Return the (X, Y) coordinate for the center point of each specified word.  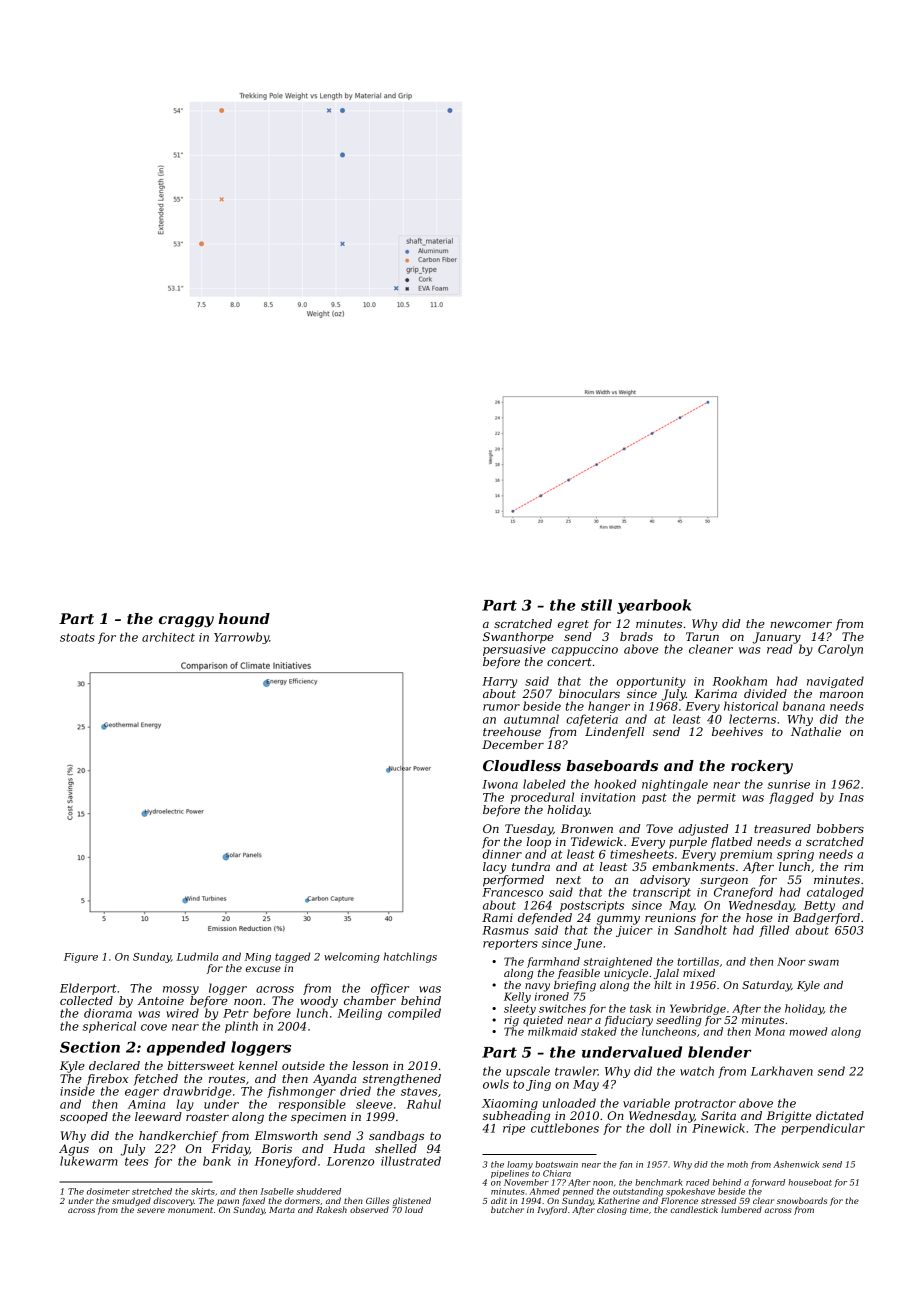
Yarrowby (241, 638)
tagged (292, 957)
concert (569, 662)
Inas (851, 797)
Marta (282, 1210)
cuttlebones (565, 1128)
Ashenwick (796, 1164)
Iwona (500, 784)
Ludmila (197, 956)
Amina (146, 1104)
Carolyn (840, 650)
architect (168, 637)
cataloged (835, 893)
